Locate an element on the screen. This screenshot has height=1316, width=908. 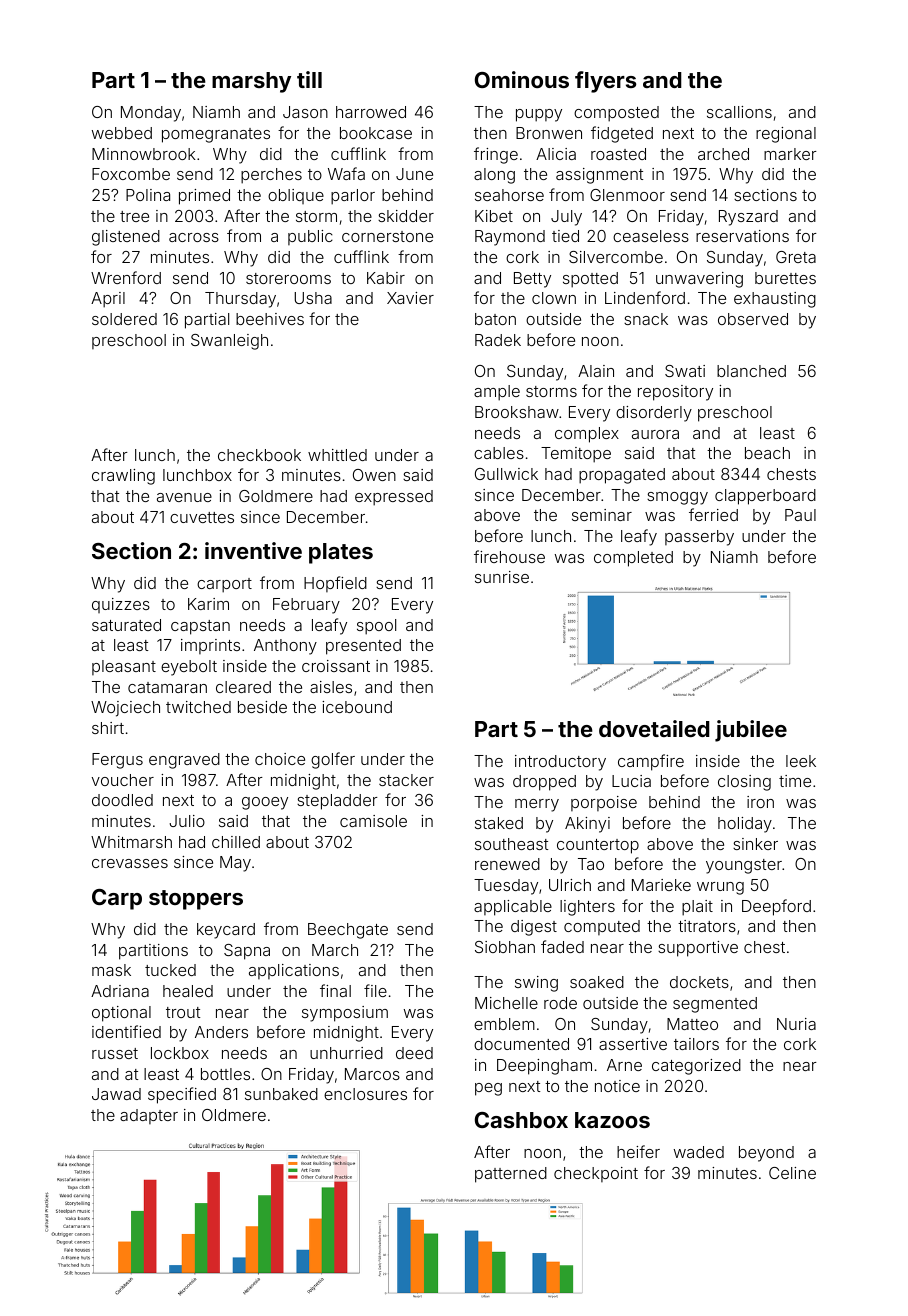
sunrise is located at coordinates (502, 577).
